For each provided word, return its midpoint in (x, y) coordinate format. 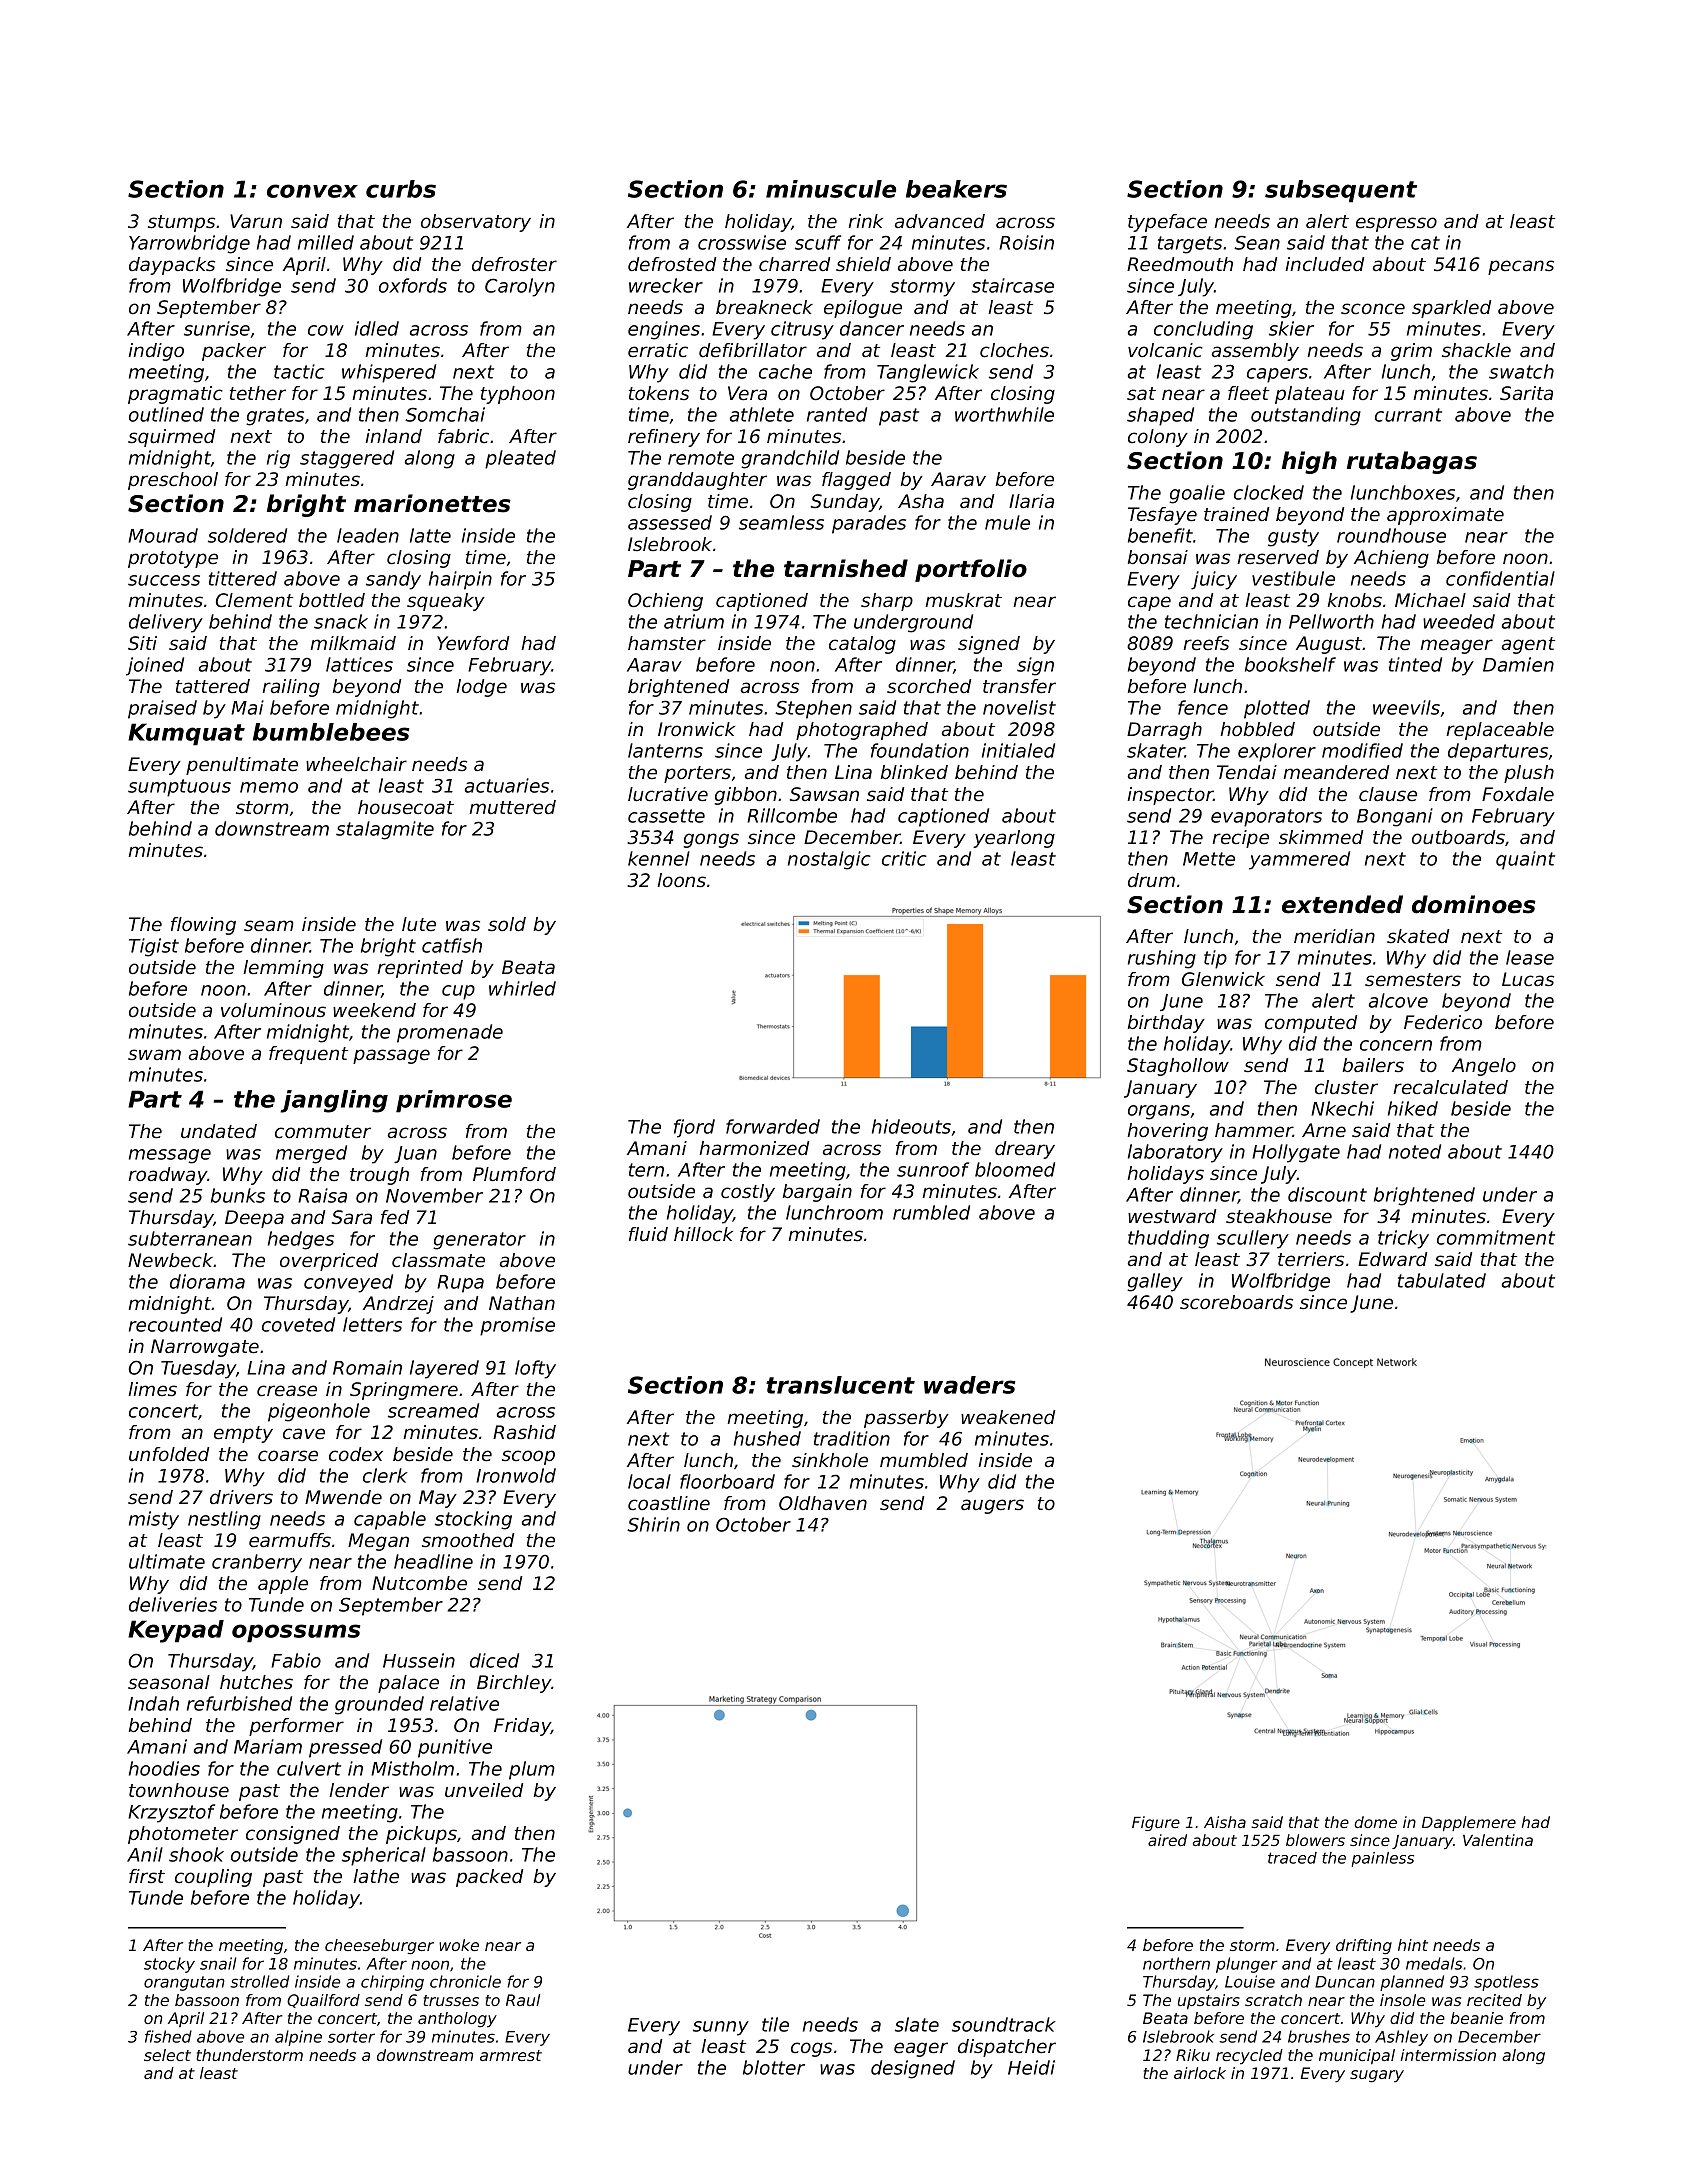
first (147, 1876)
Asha (921, 501)
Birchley (514, 1684)
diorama (207, 1281)
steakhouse (1279, 1216)
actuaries (507, 785)
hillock (703, 1234)
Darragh (1164, 731)
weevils (1406, 707)
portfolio (971, 570)
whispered (389, 373)
